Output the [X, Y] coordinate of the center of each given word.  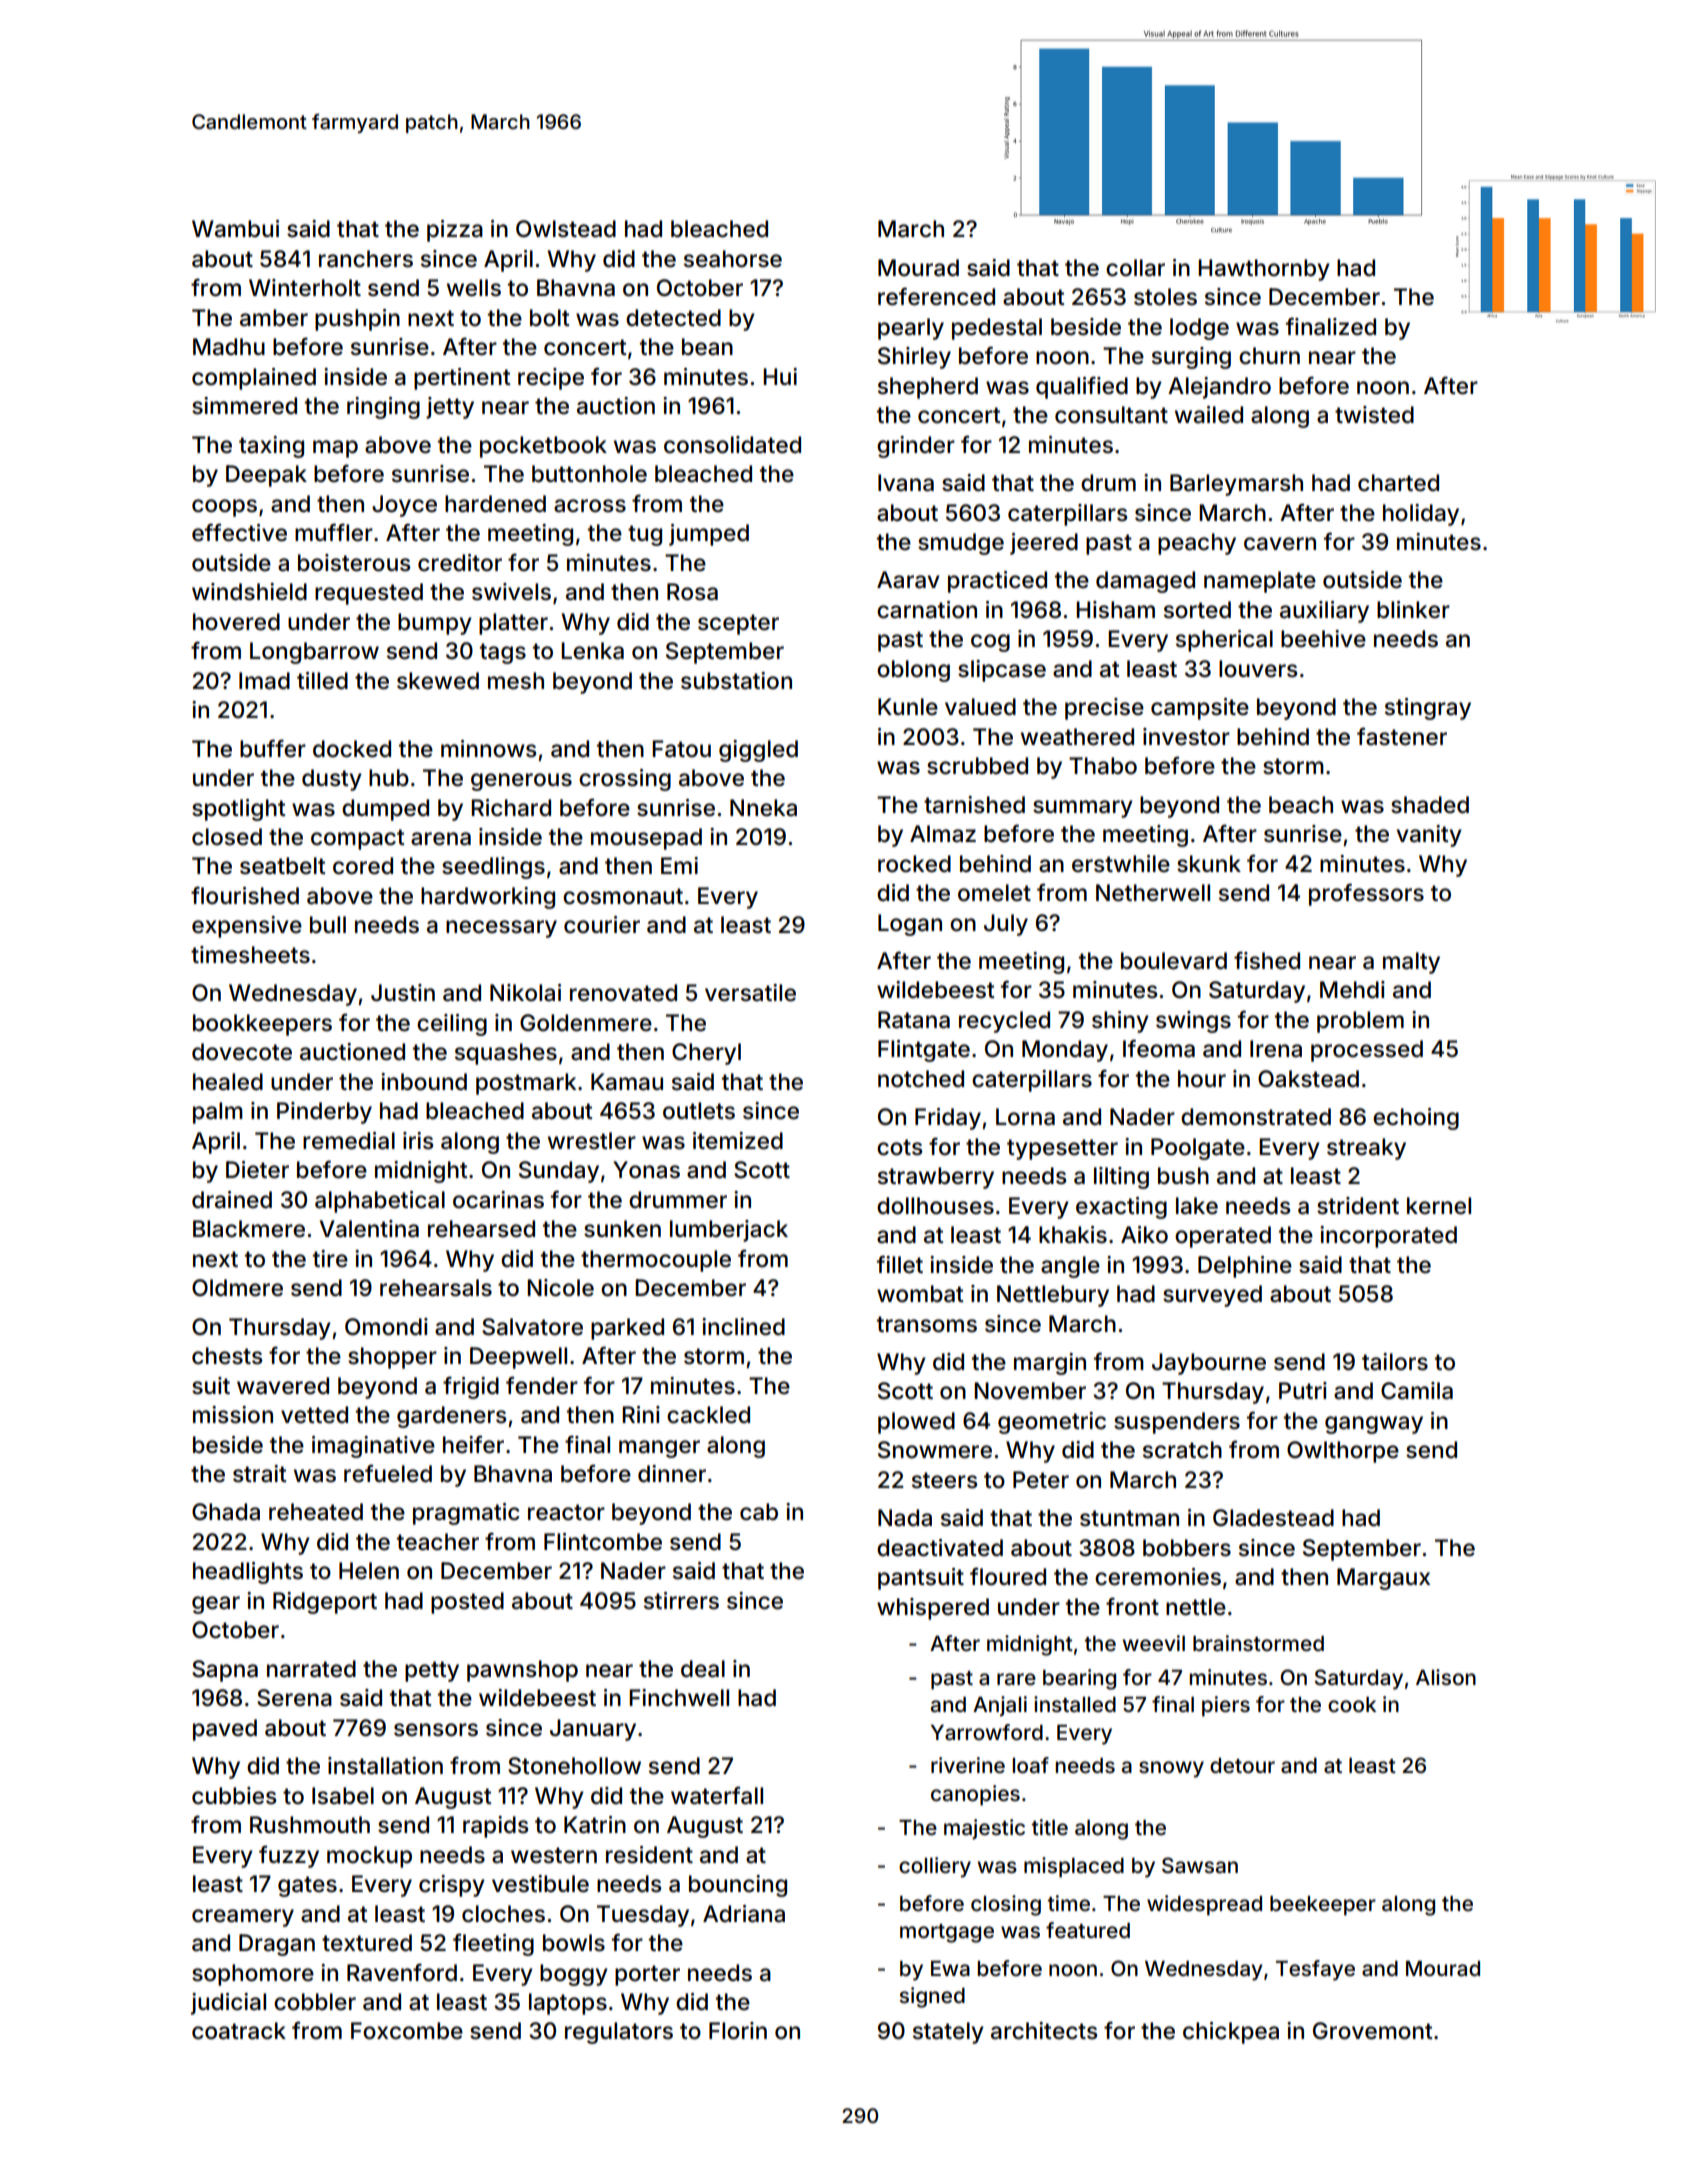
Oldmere [237, 1288]
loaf [1031, 1765]
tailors [1395, 1362]
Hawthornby [1264, 270]
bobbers [1187, 1548]
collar [1135, 268]
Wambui [235, 229]
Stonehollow [574, 1766]
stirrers [681, 1601]
